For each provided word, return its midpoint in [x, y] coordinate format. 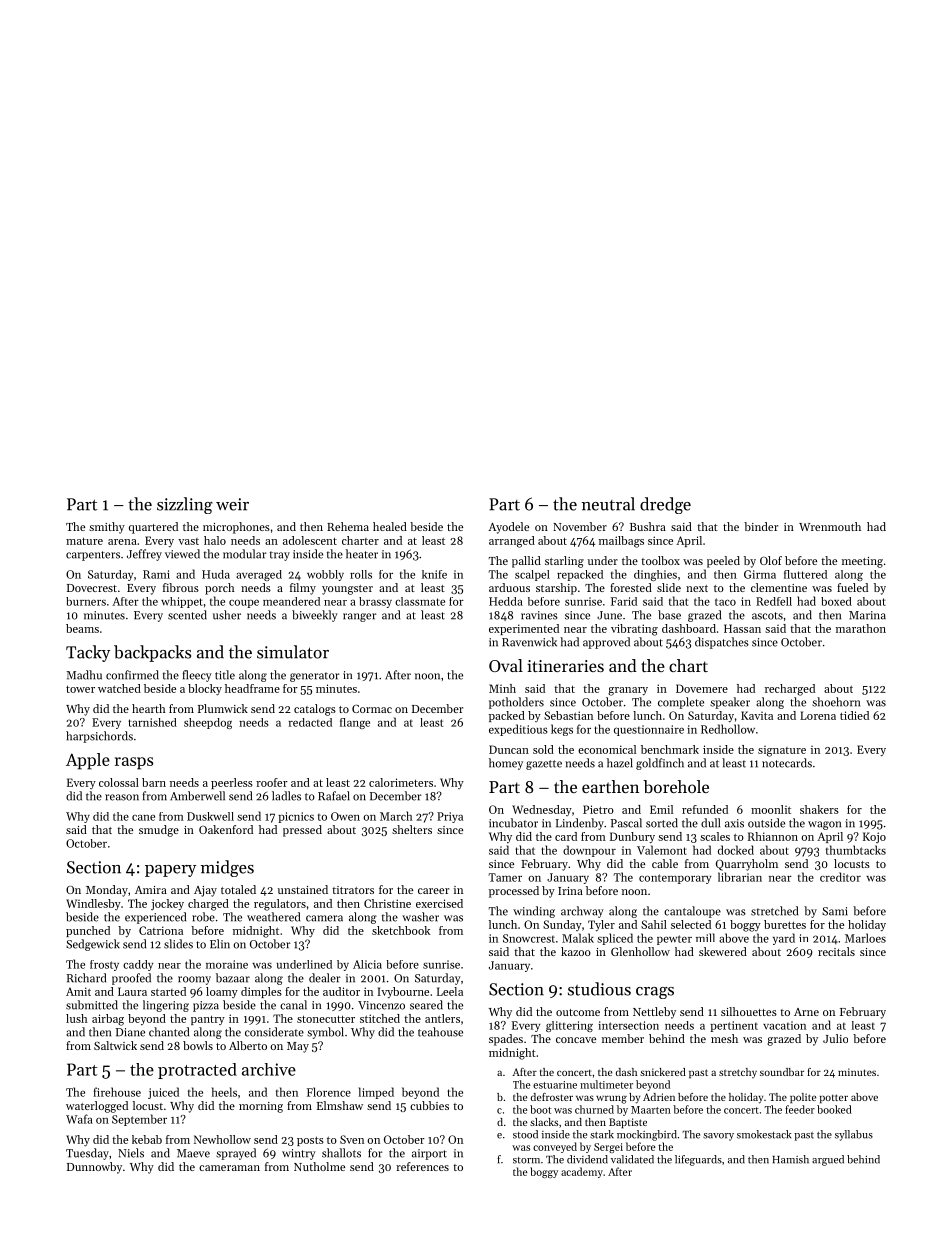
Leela [450, 991]
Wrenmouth [830, 526]
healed [390, 526]
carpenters [93, 556]
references [422, 1166]
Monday [107, 891]
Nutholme [319, 1166]
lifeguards [698, 1160]
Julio [835, 1038]
